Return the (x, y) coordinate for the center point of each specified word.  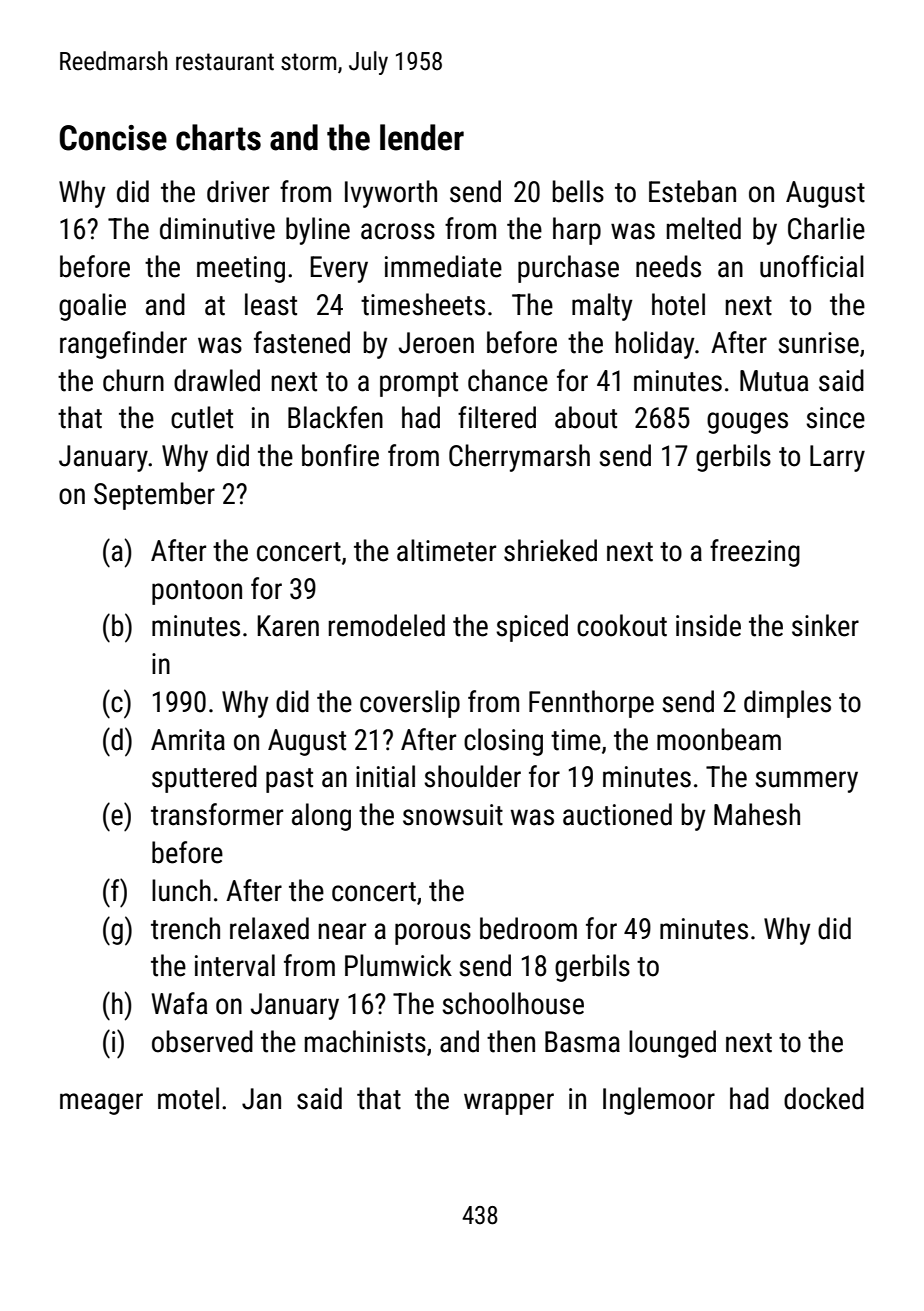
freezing (755, 553)
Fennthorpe (591, 704)
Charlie (826, 228)
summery (806, 782)
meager (101, 1104)
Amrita (188, 740)
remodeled (387, 625)
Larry (837, 458)
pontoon (197, 592)
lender (422, 137)
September (154, 496)
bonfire (340, 455)
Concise (113, 138)
